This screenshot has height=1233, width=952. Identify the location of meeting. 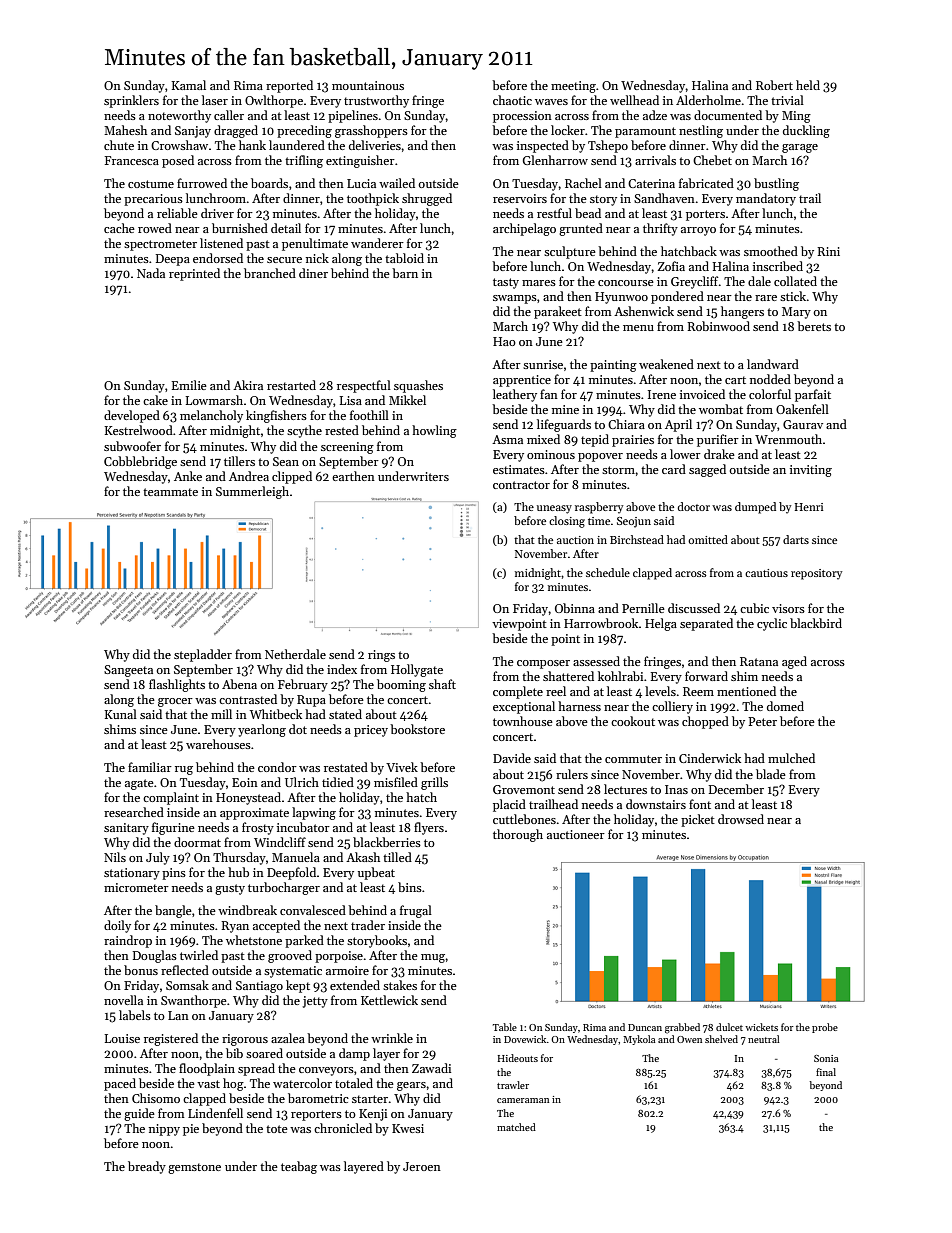
(573, 87).
